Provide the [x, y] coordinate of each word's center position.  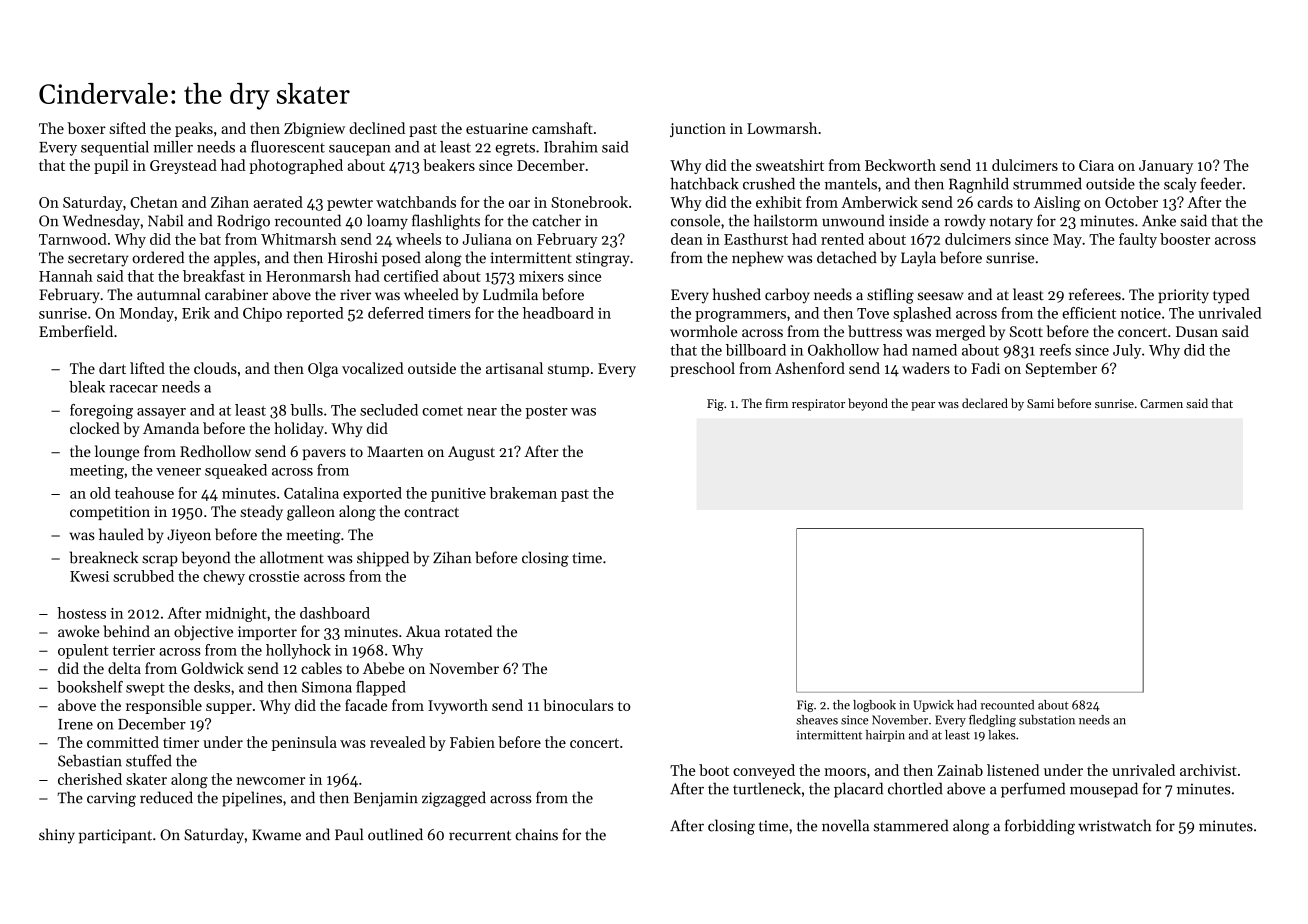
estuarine [497, 128]
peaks [194, 129]
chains [536, 834]
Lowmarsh [782, 128]
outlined [395, 834]
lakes [1002, 735]
